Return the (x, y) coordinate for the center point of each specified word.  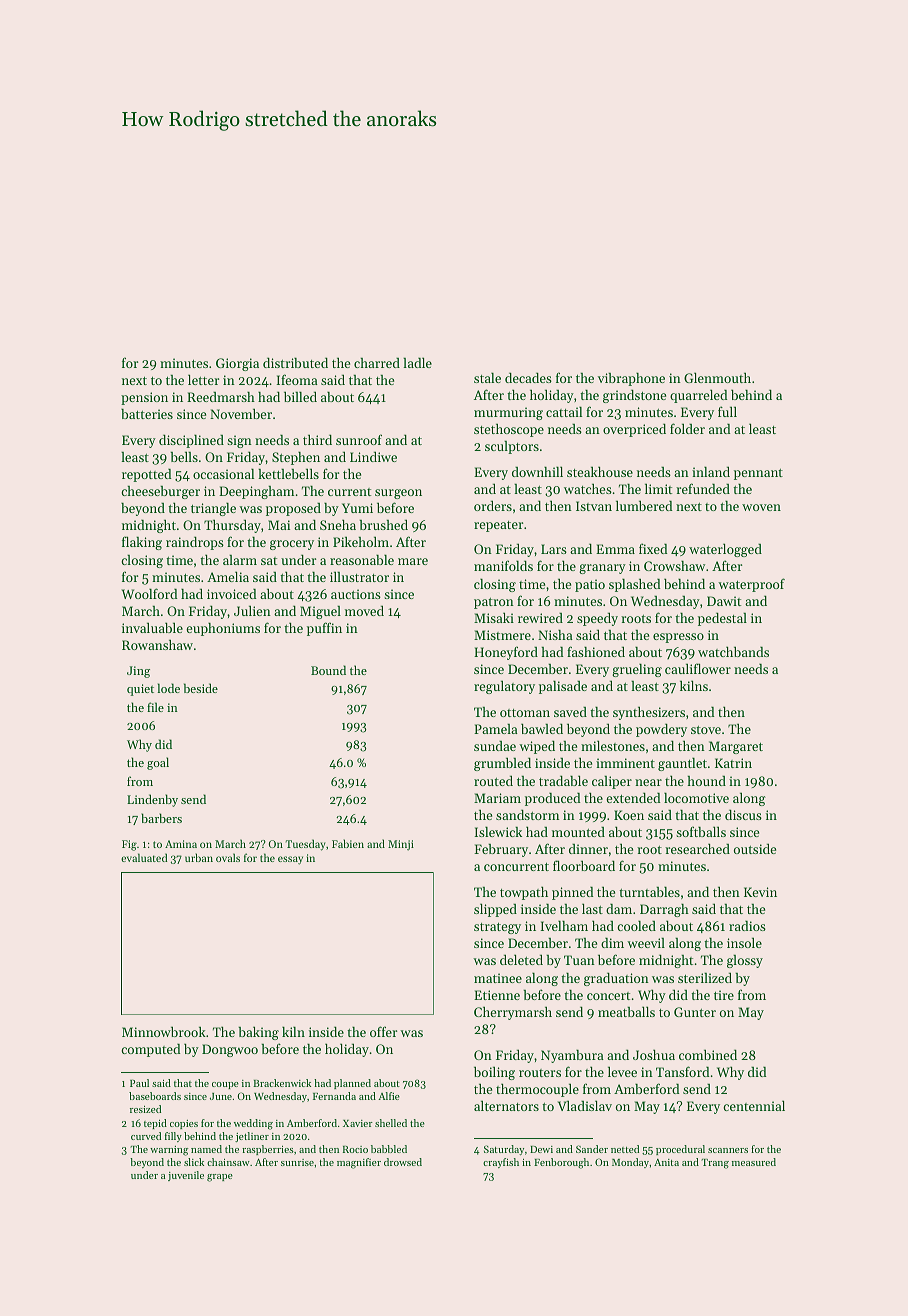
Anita (666, 1162)
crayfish (501, 1163)
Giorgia (237, 364)
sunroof (359, 439)
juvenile (186, 1176)
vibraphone (631, 379)
